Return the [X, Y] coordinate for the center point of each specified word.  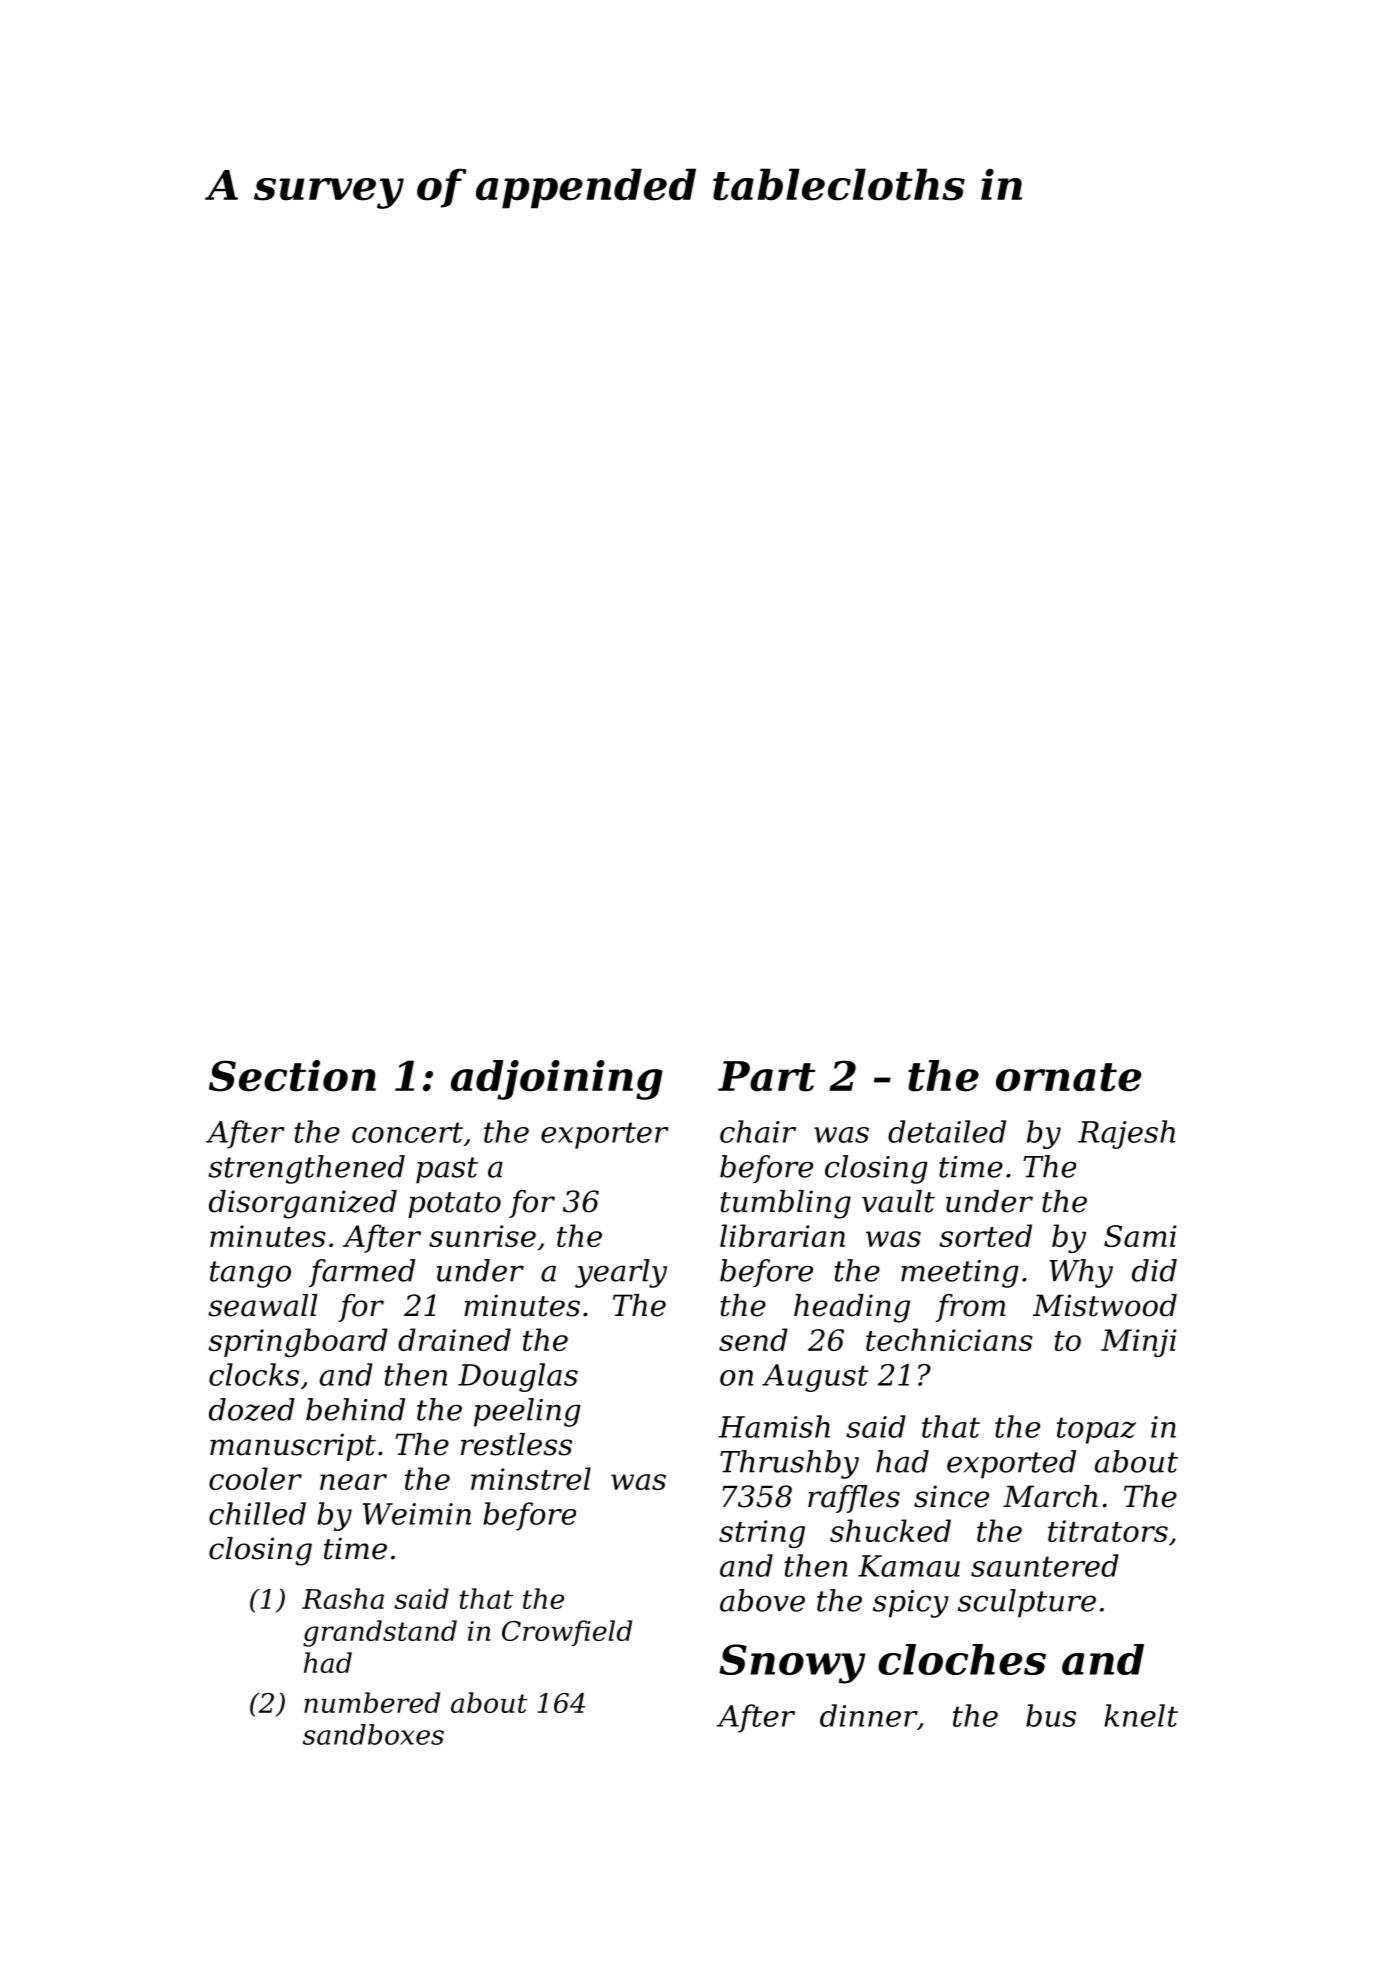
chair [758, 1131]
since [951, 1496]
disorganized [303, 1204]
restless [516, 1444]
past [447, 1170]
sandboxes [373, 1734]
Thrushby [789, 1464]
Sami [1140, 1236]
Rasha [343, 1598]
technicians [949, 1339]
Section [292, 1076]
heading [852, 1308]
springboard [298, 1342]
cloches [962, 1659]
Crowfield [567, 1633]
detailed [947, 1131]
